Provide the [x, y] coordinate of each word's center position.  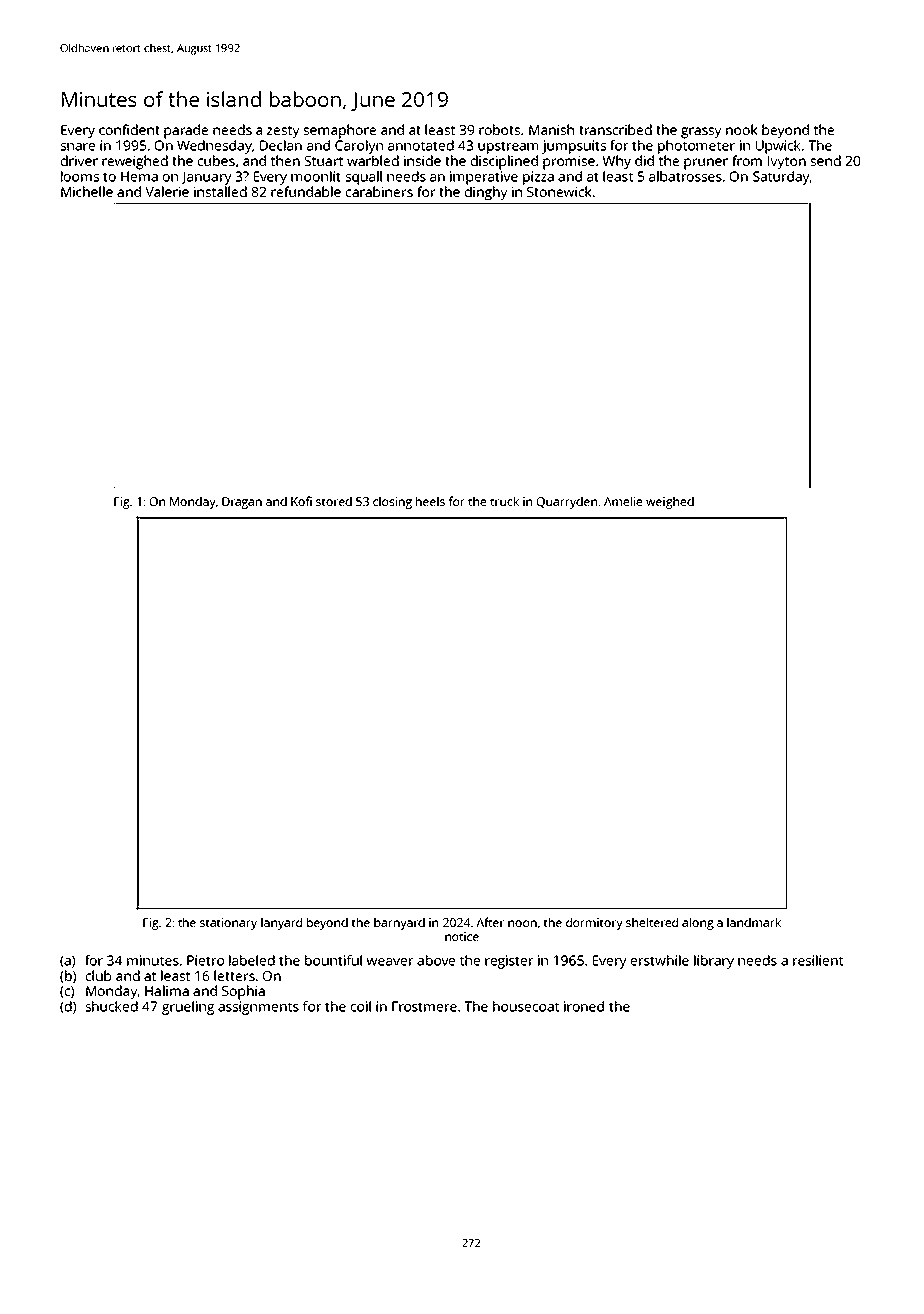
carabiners [379, 191]
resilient [818, 960]
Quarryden [566, 502]
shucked [111, 1006]
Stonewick [559, 191]
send [825, 160]
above [436, 960]
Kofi [301, 501]
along [698, 923]
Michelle [87, 191]
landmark [754, 922]
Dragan [242, 503]
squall [363, 178]
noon [522, 923]
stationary [228, 924]
